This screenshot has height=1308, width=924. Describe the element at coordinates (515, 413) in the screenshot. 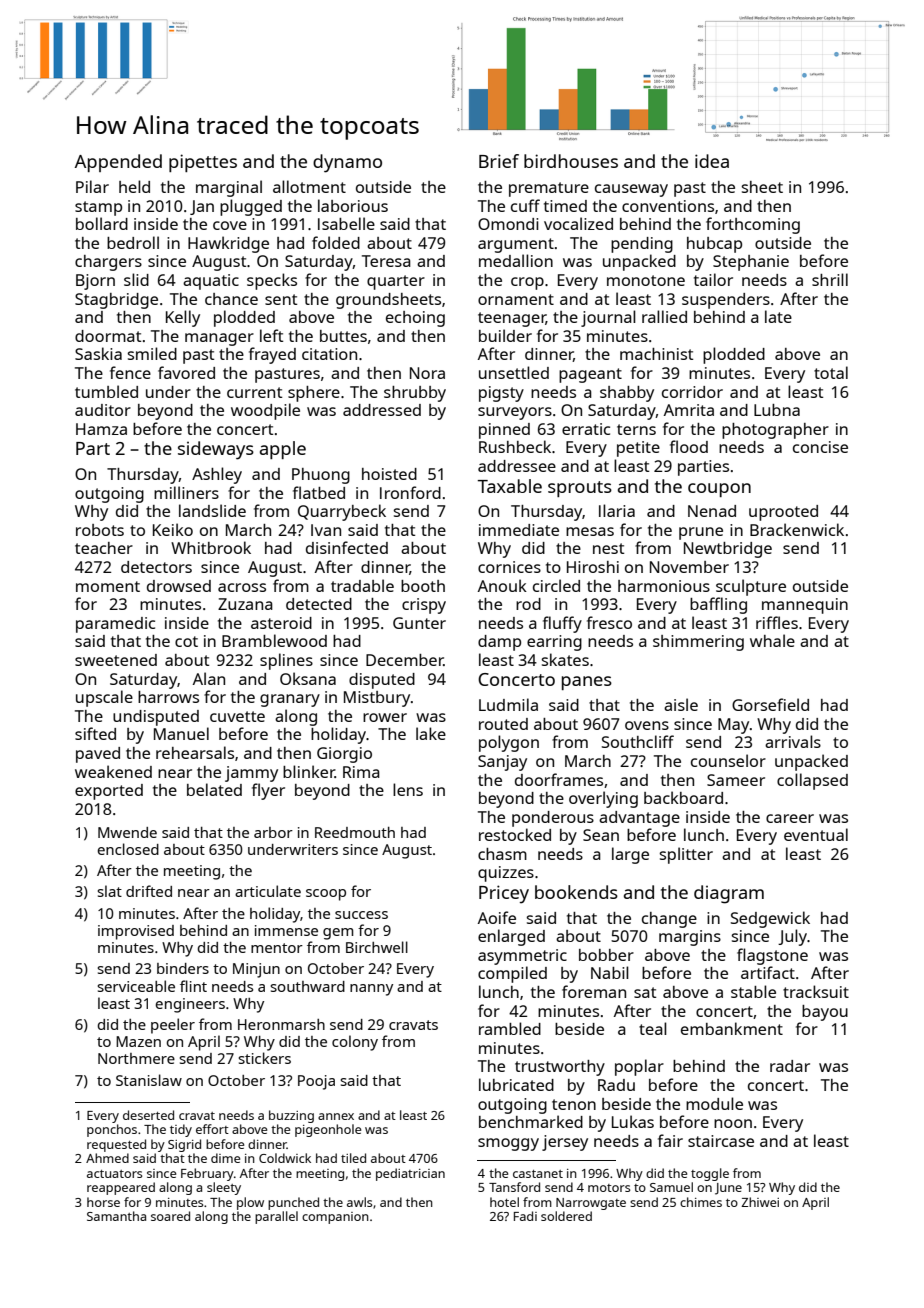

I see `surveyors` at that location.
